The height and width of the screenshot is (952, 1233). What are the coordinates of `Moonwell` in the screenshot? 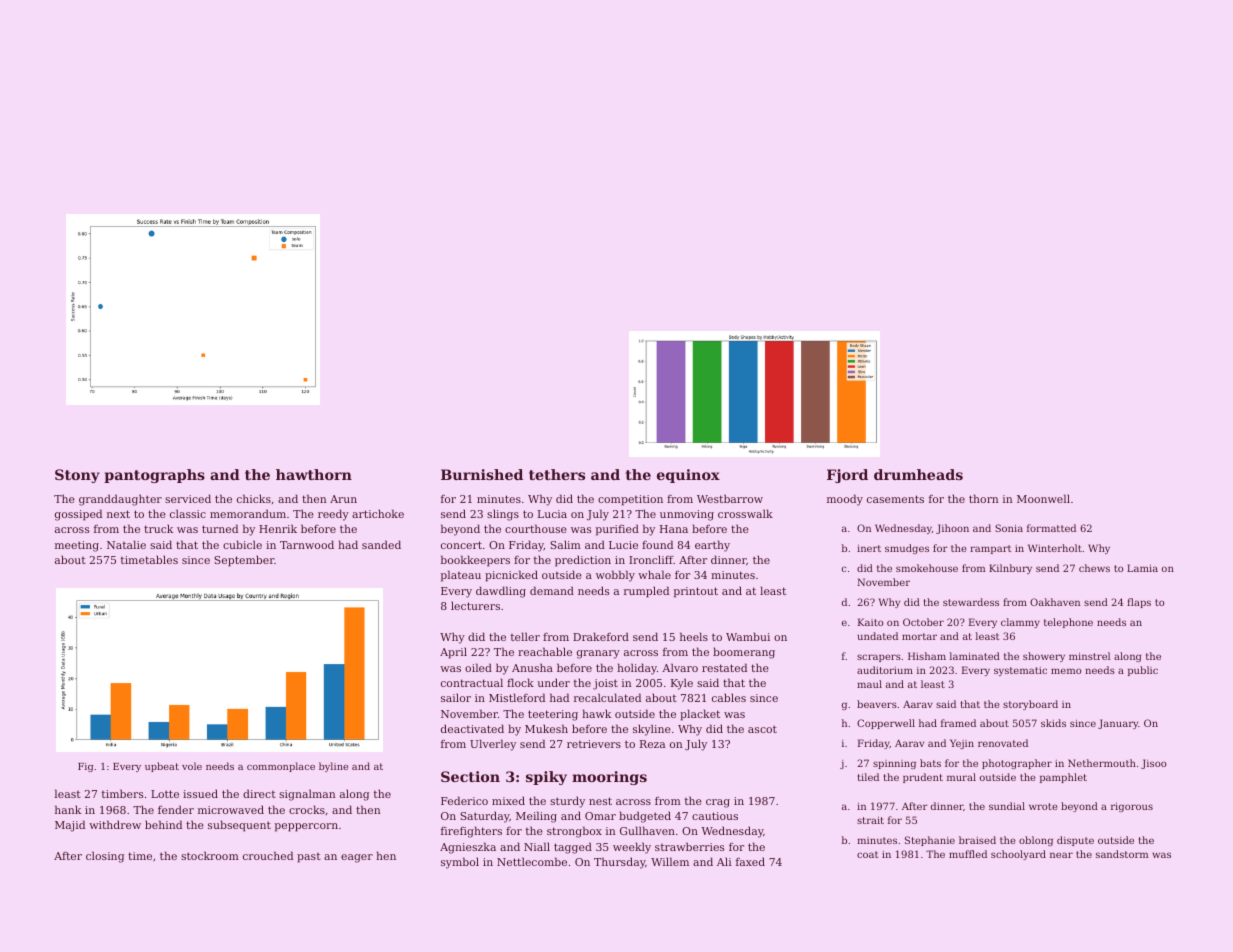 It's located at (1043, 498).
